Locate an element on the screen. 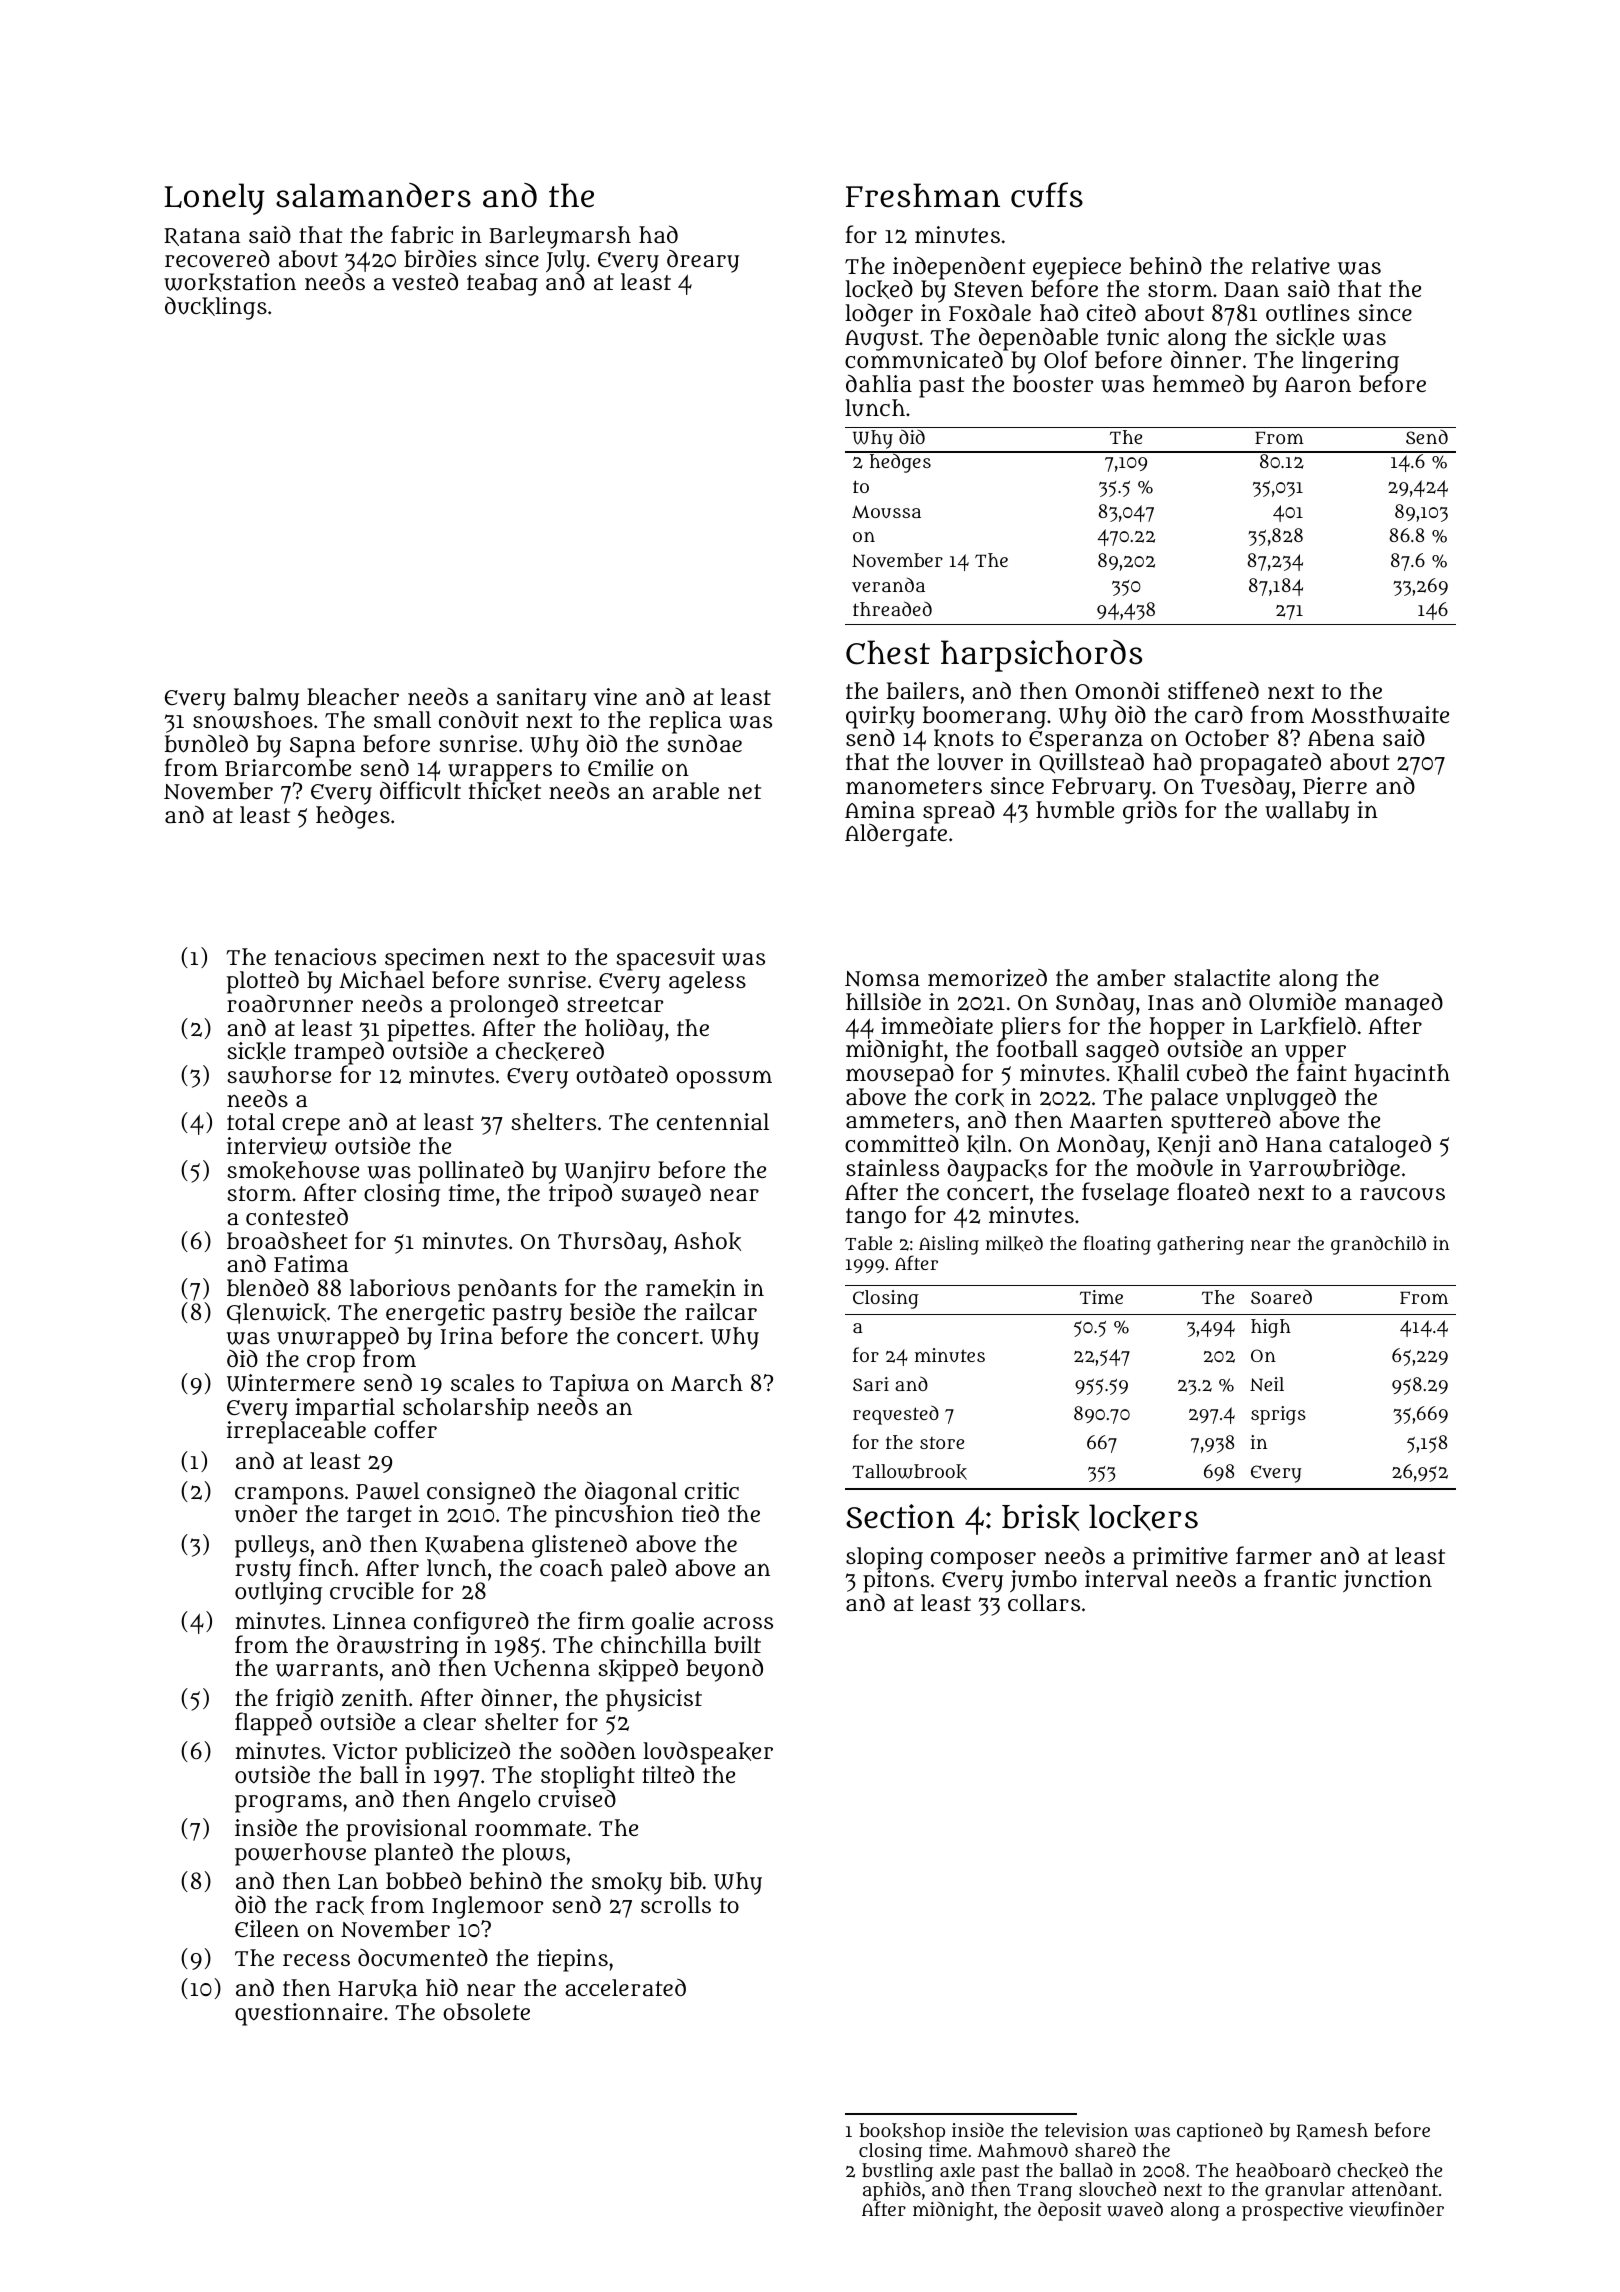 The height and width of the screenshot is (2292, 1620). floating is located at coordinates (1117, 1245).
